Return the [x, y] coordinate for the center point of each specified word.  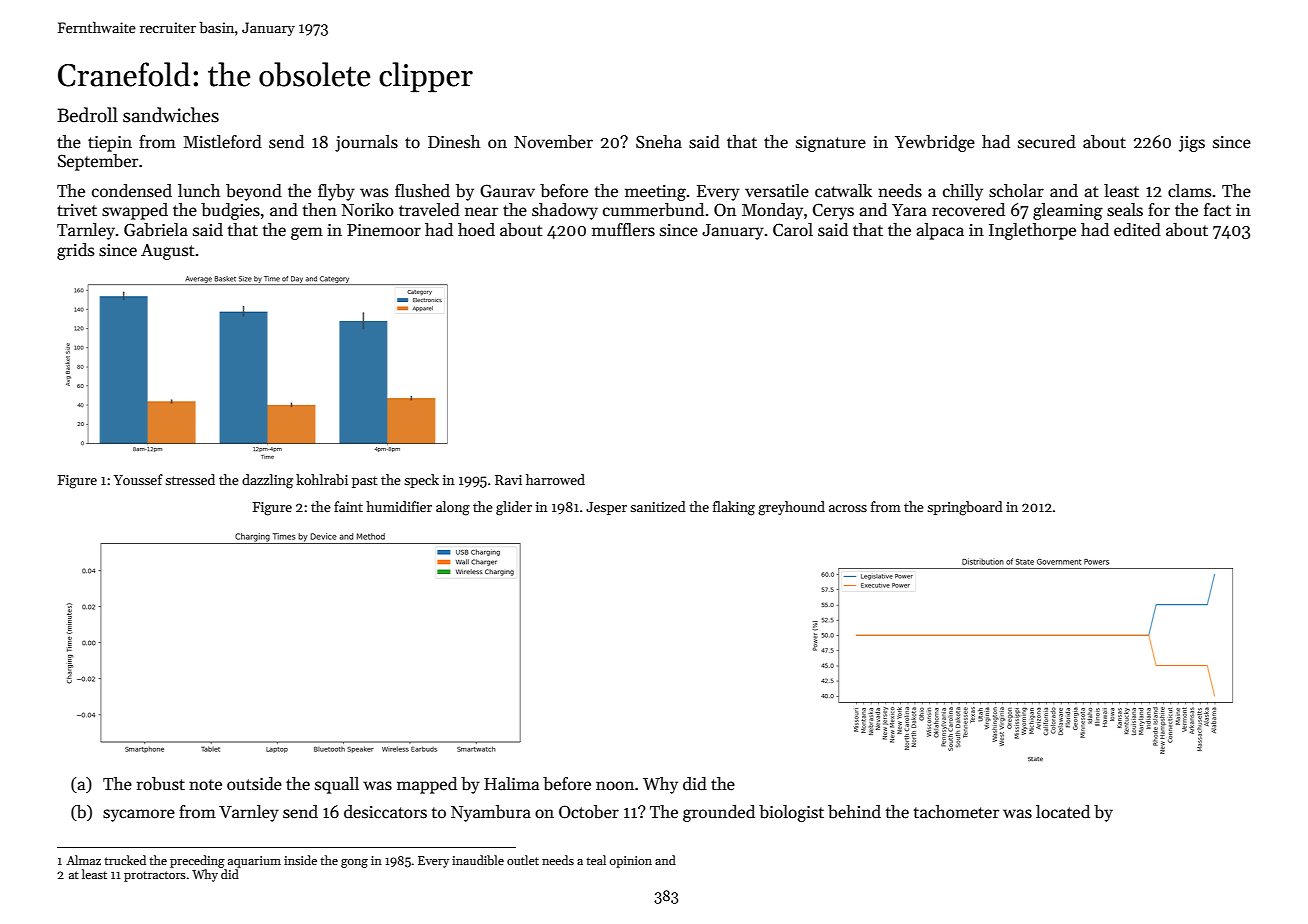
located [1063, 812]
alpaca [940, 231]
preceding [197, 861]
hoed [476, 230]
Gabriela [156, 230]
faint [348, 506]
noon [615, 786]
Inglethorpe [1032, 231]
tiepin [110, 144]
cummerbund [653, 210]
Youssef [138, 479]
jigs [1192, 144]
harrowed [555, 479]
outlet [523, 860]
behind [854, 812]
